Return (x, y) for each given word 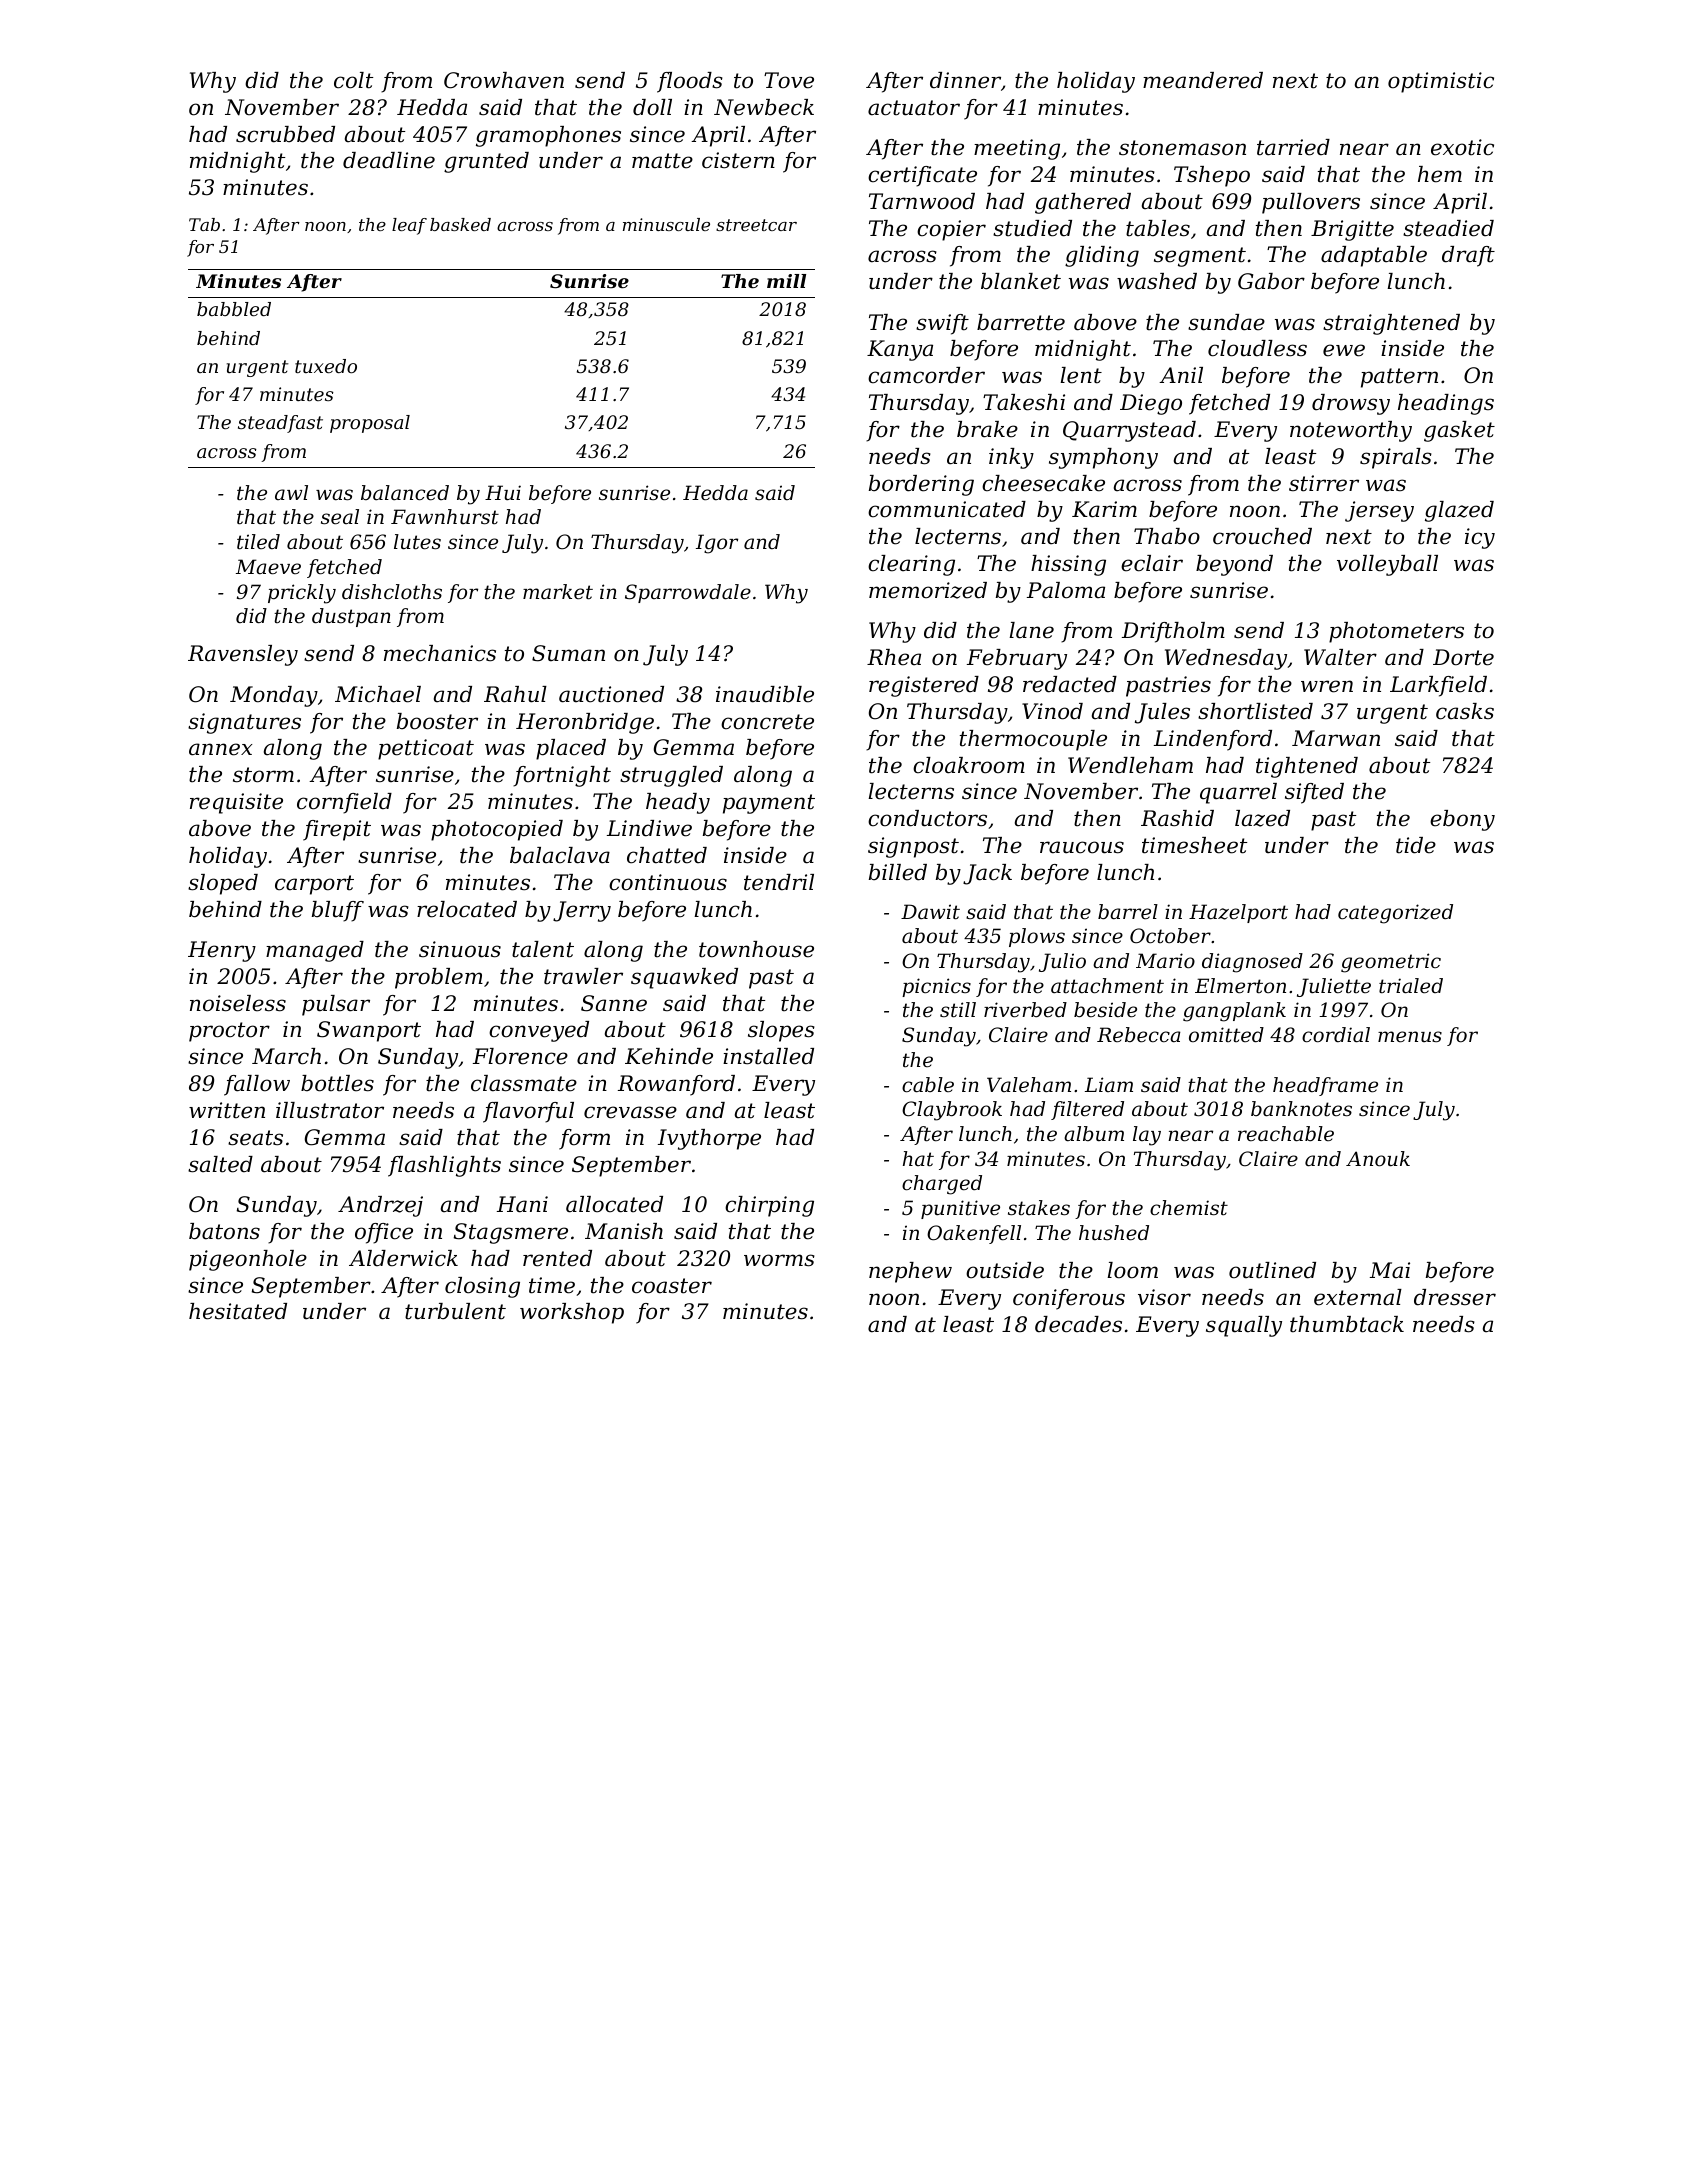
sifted (1314, 793)
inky (1011, 458)
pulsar (336, 1005)
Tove (789, 80)
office (384, 1233)
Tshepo (1212, 176)
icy (1480, 538)
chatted (667, 855)
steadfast (280, 424)
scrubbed (285, 134)
